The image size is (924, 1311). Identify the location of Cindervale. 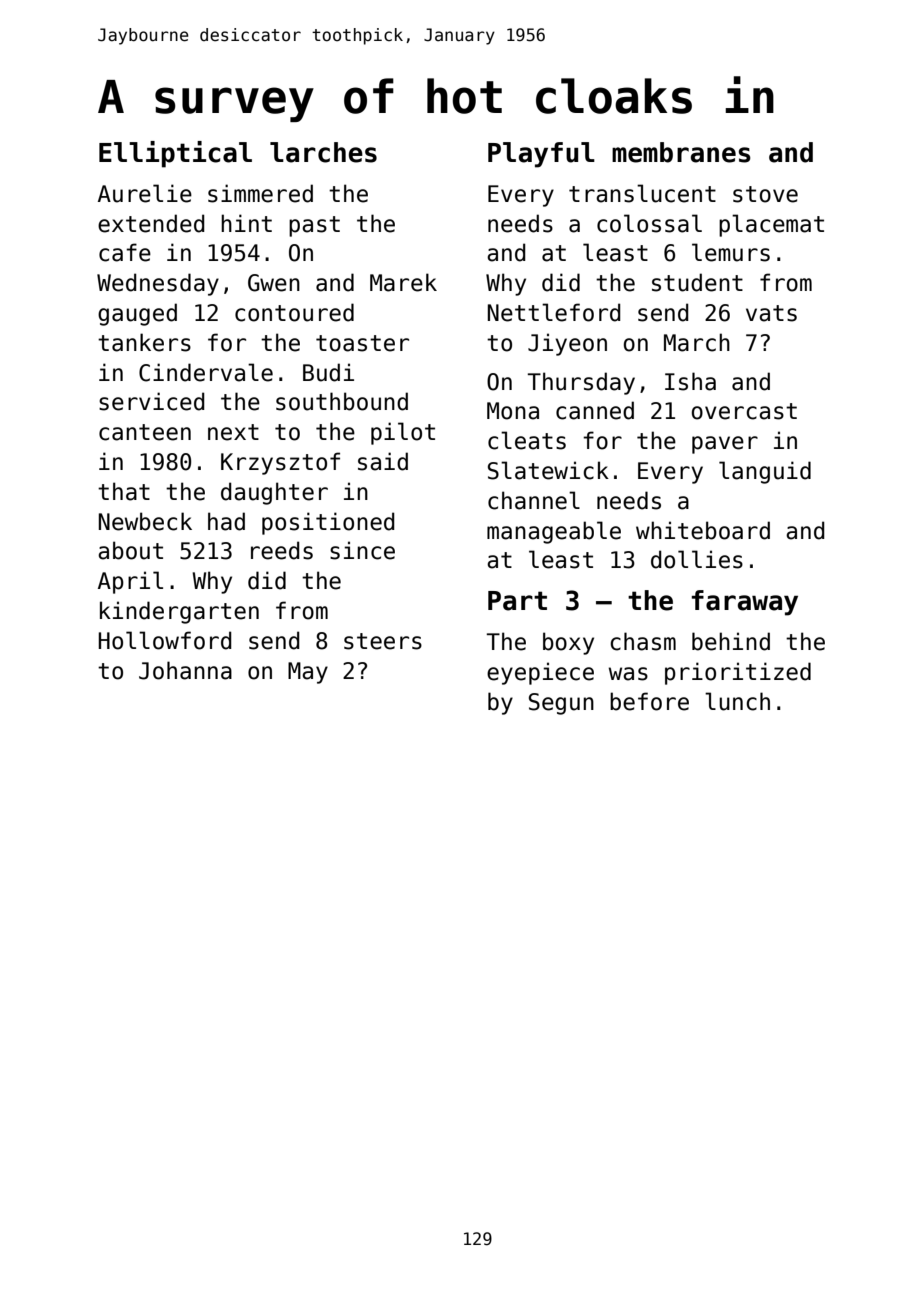
(206, 372).
